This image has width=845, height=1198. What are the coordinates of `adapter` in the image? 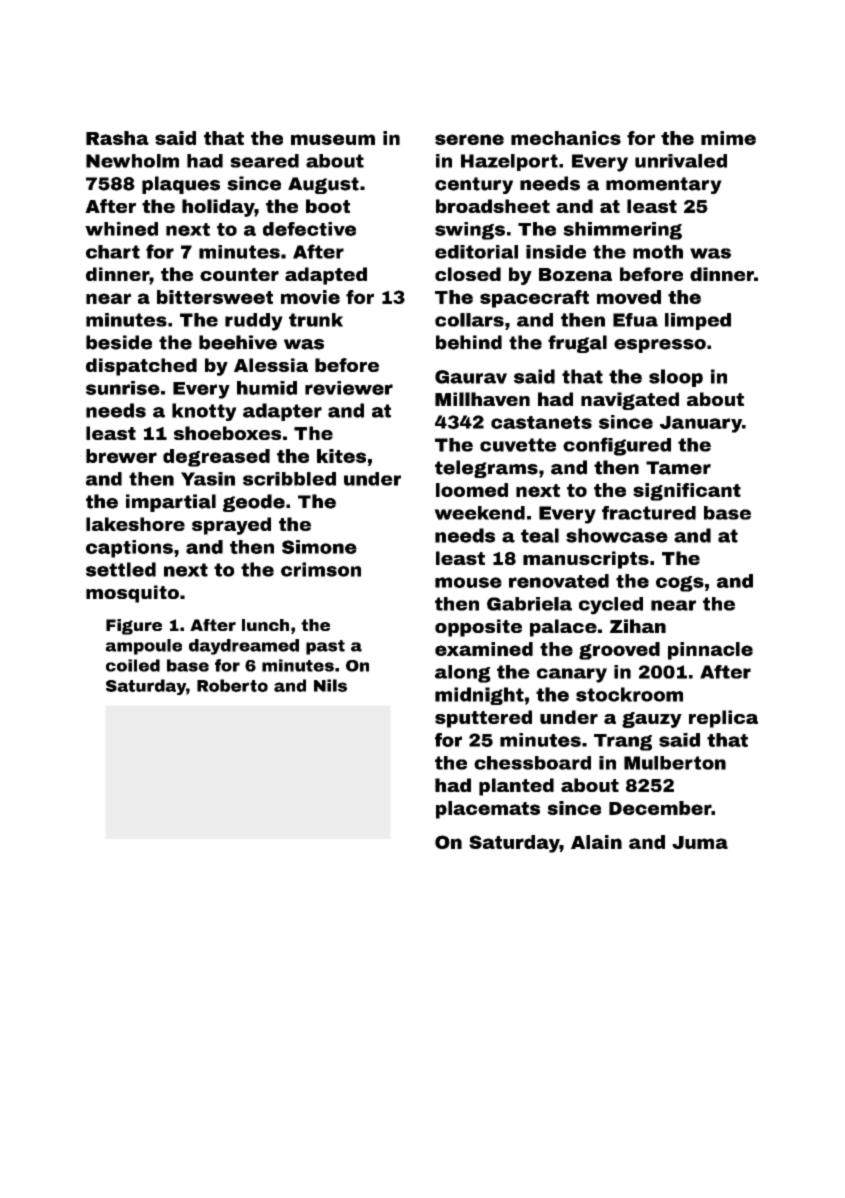 It's located at (282, 412).
